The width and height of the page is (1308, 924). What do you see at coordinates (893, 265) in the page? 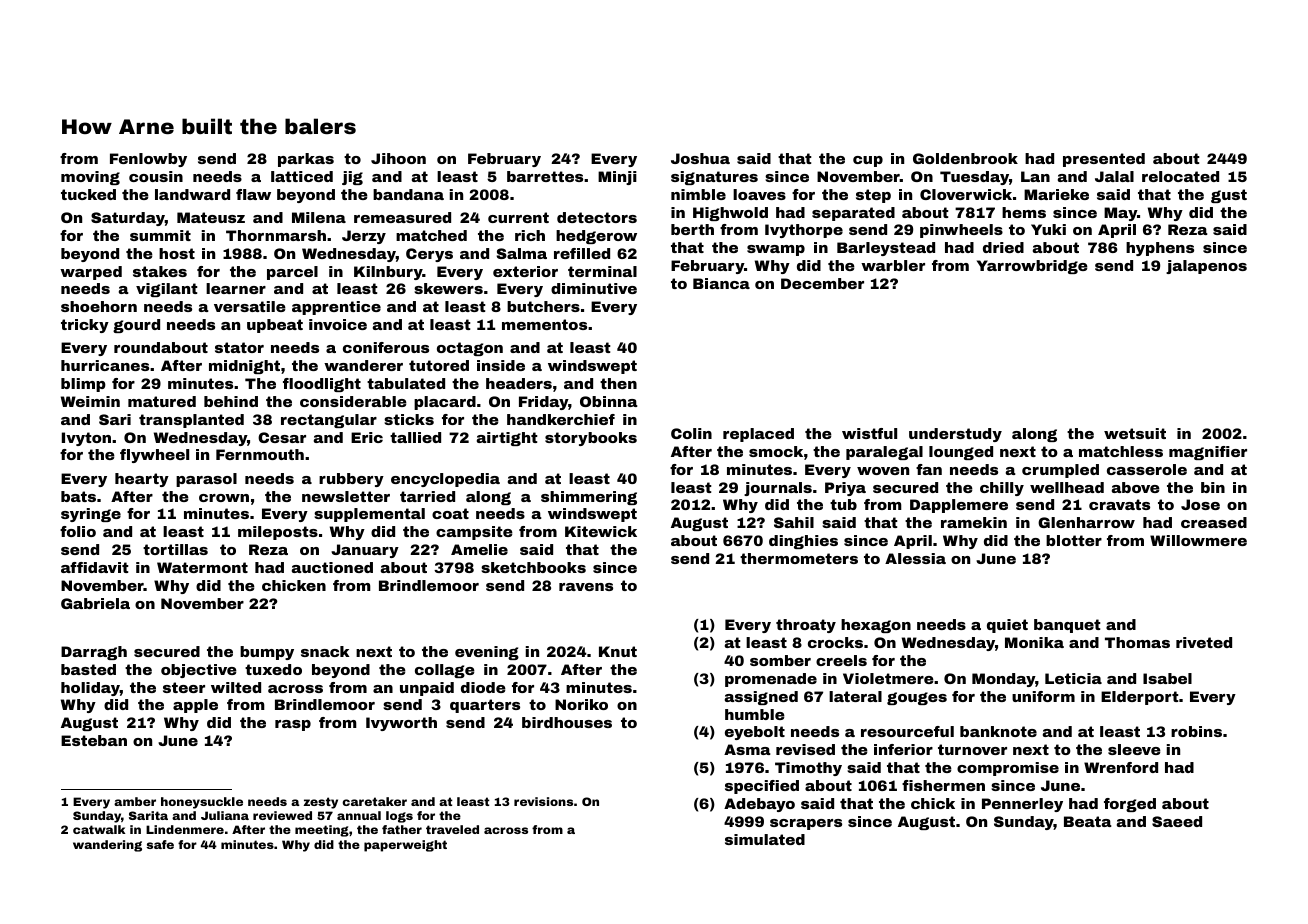
I see `warbler` at bounding box center [893, 265].
